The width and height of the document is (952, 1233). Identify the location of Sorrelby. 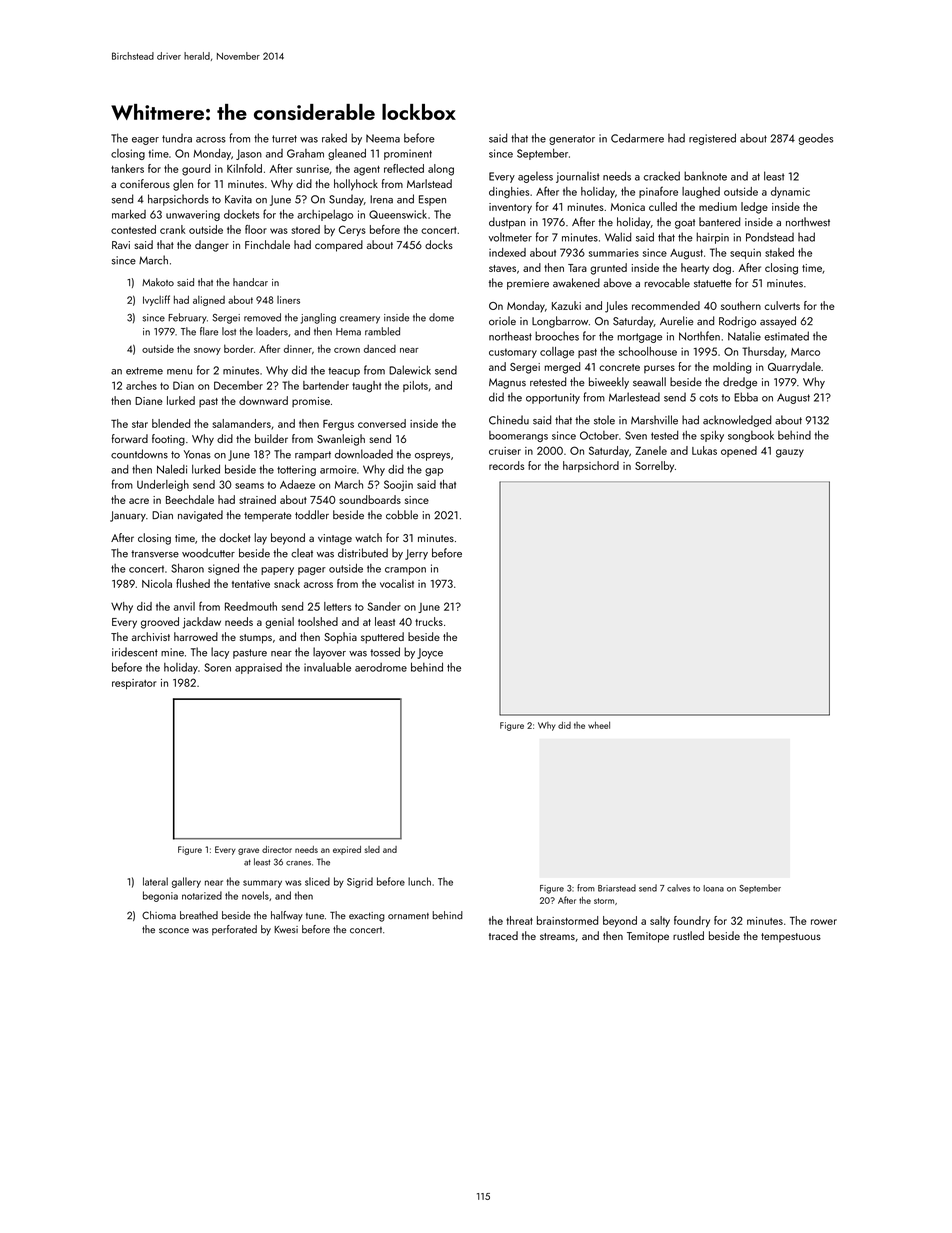
(654, 467).
